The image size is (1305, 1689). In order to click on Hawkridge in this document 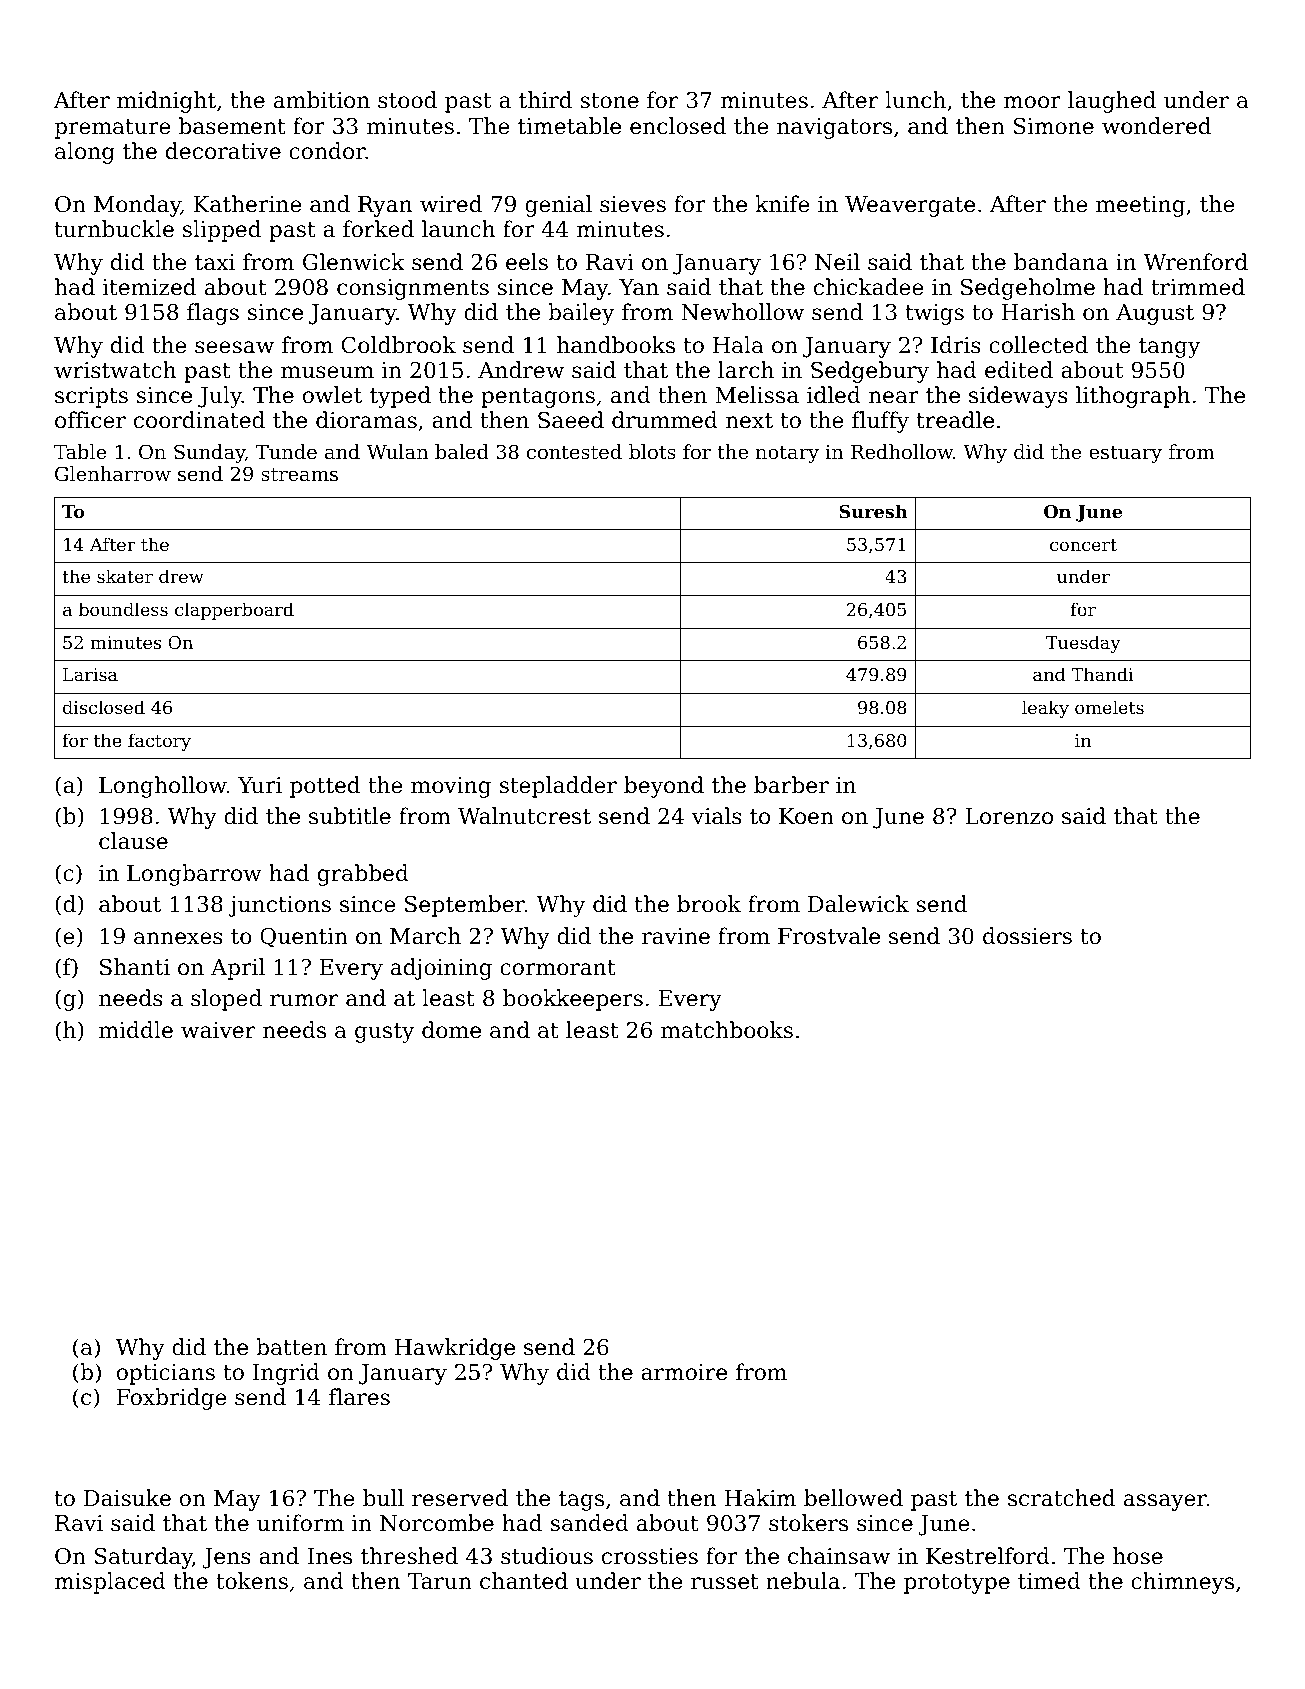, I will do `click(455, 1349)`.
